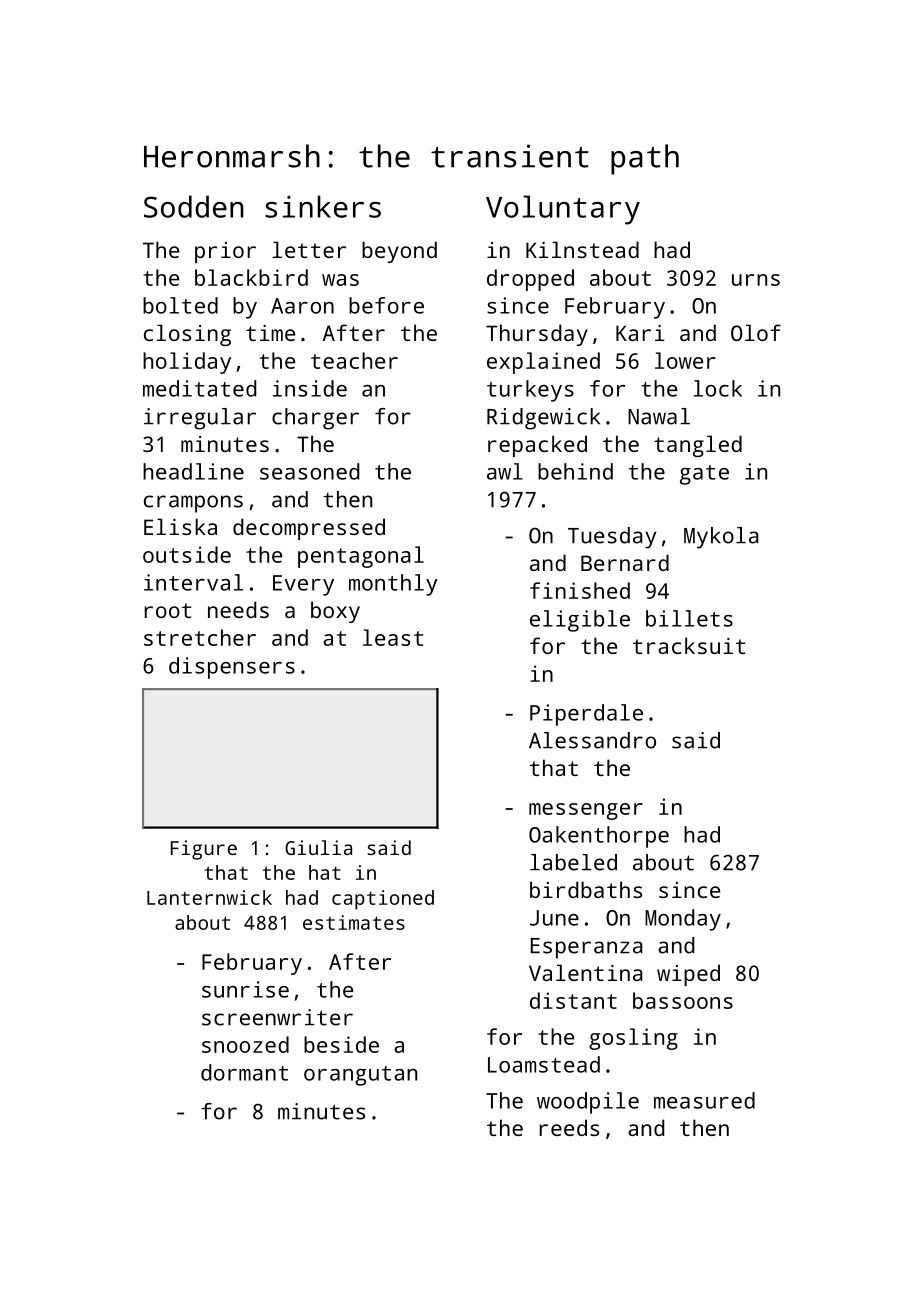 The width and height of the image is (924, 1311). I want to click on lower, so click(685, 360).
